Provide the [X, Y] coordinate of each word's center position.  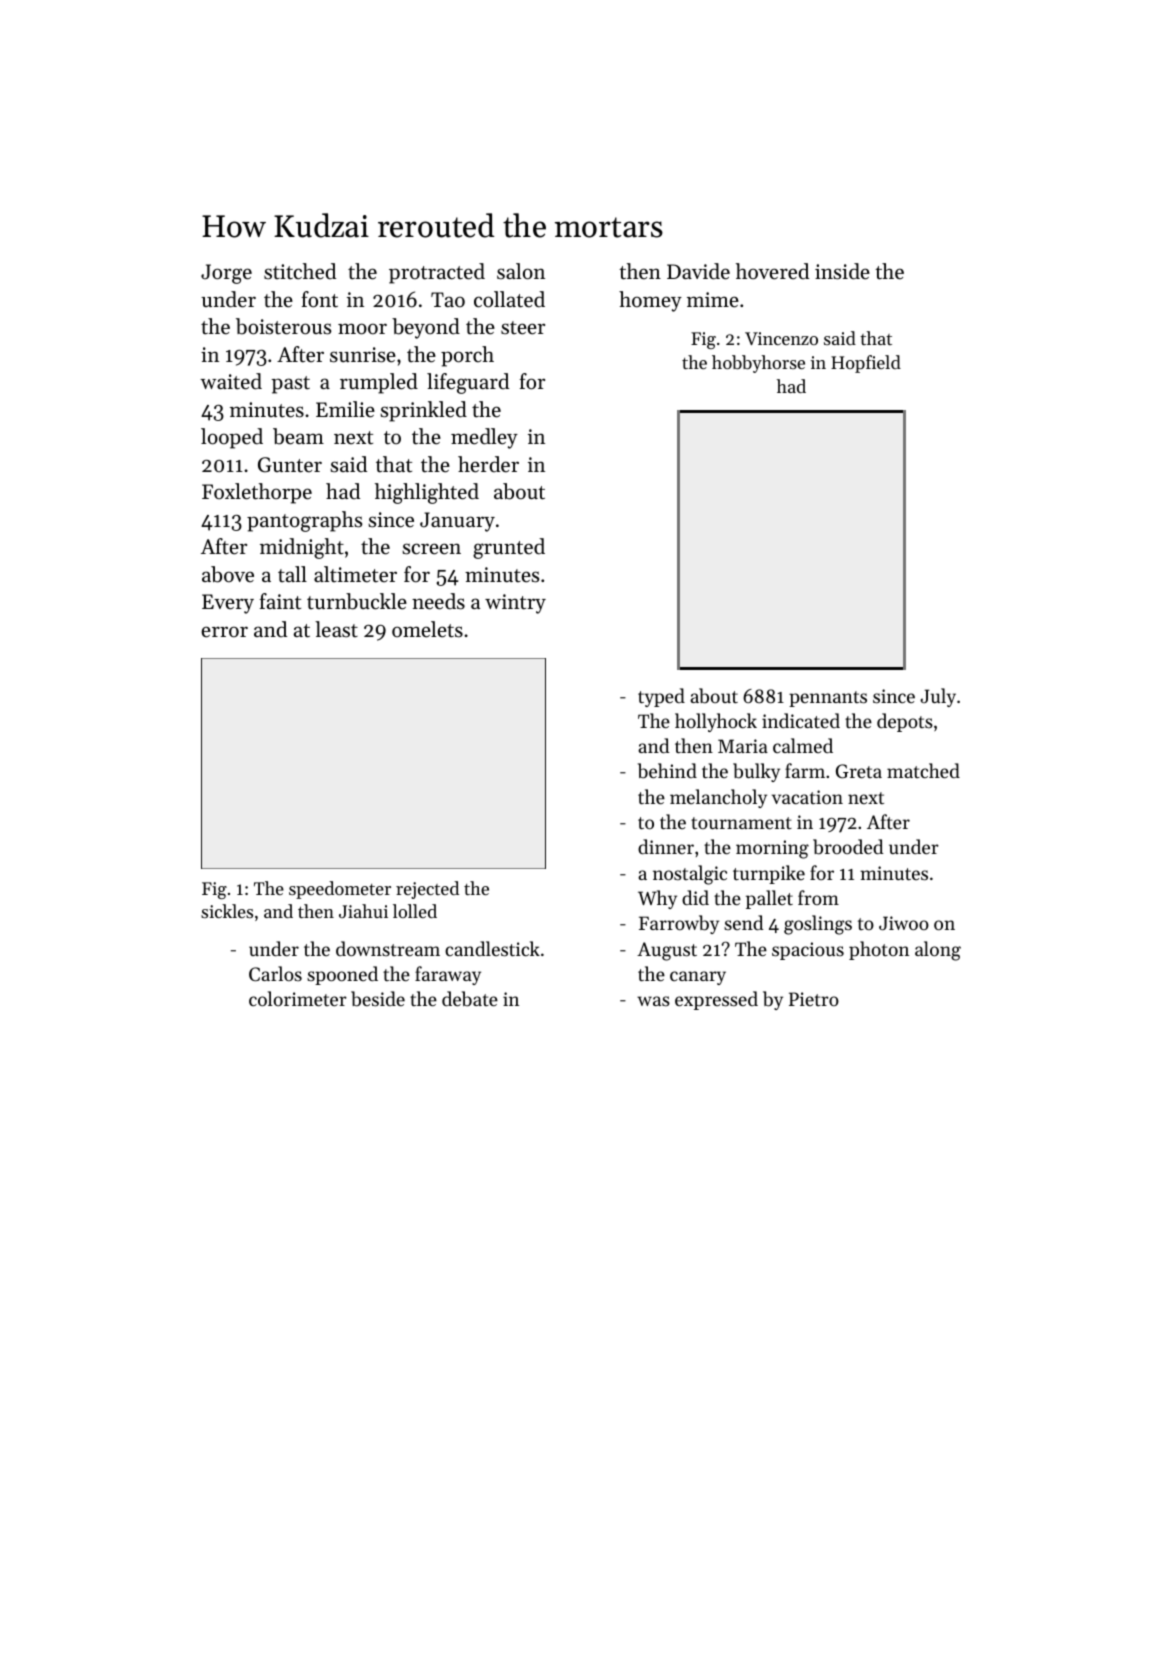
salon [521, 271]
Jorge [226, 274]
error [224, 632]
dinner [666, 846]
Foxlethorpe [257, 493]
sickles [227, 911]
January [457, 522]
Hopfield [866, 364]
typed [661, 697]
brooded [848, 847]
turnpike [769, 874]
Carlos [275, 974]
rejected [427, 890]
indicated [801, 720]
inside [842, 271]
